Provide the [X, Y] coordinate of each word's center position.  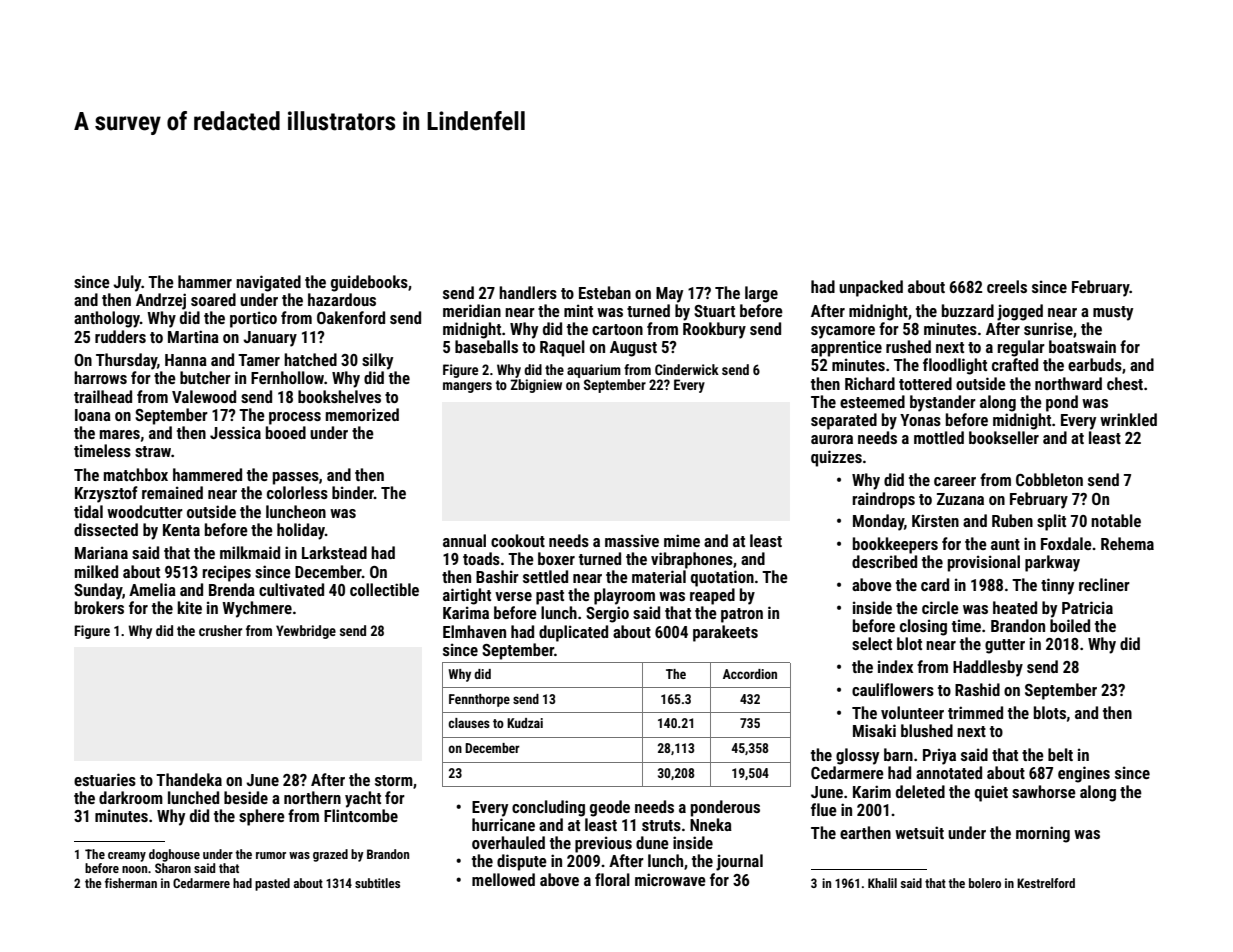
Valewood [204, 396]
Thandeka [189, 779]
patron [742, 615]
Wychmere [257, 609]
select [872, 643]
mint [578, 310]
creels [1007, 286]
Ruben [1012, 520]
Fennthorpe [479, 700]
